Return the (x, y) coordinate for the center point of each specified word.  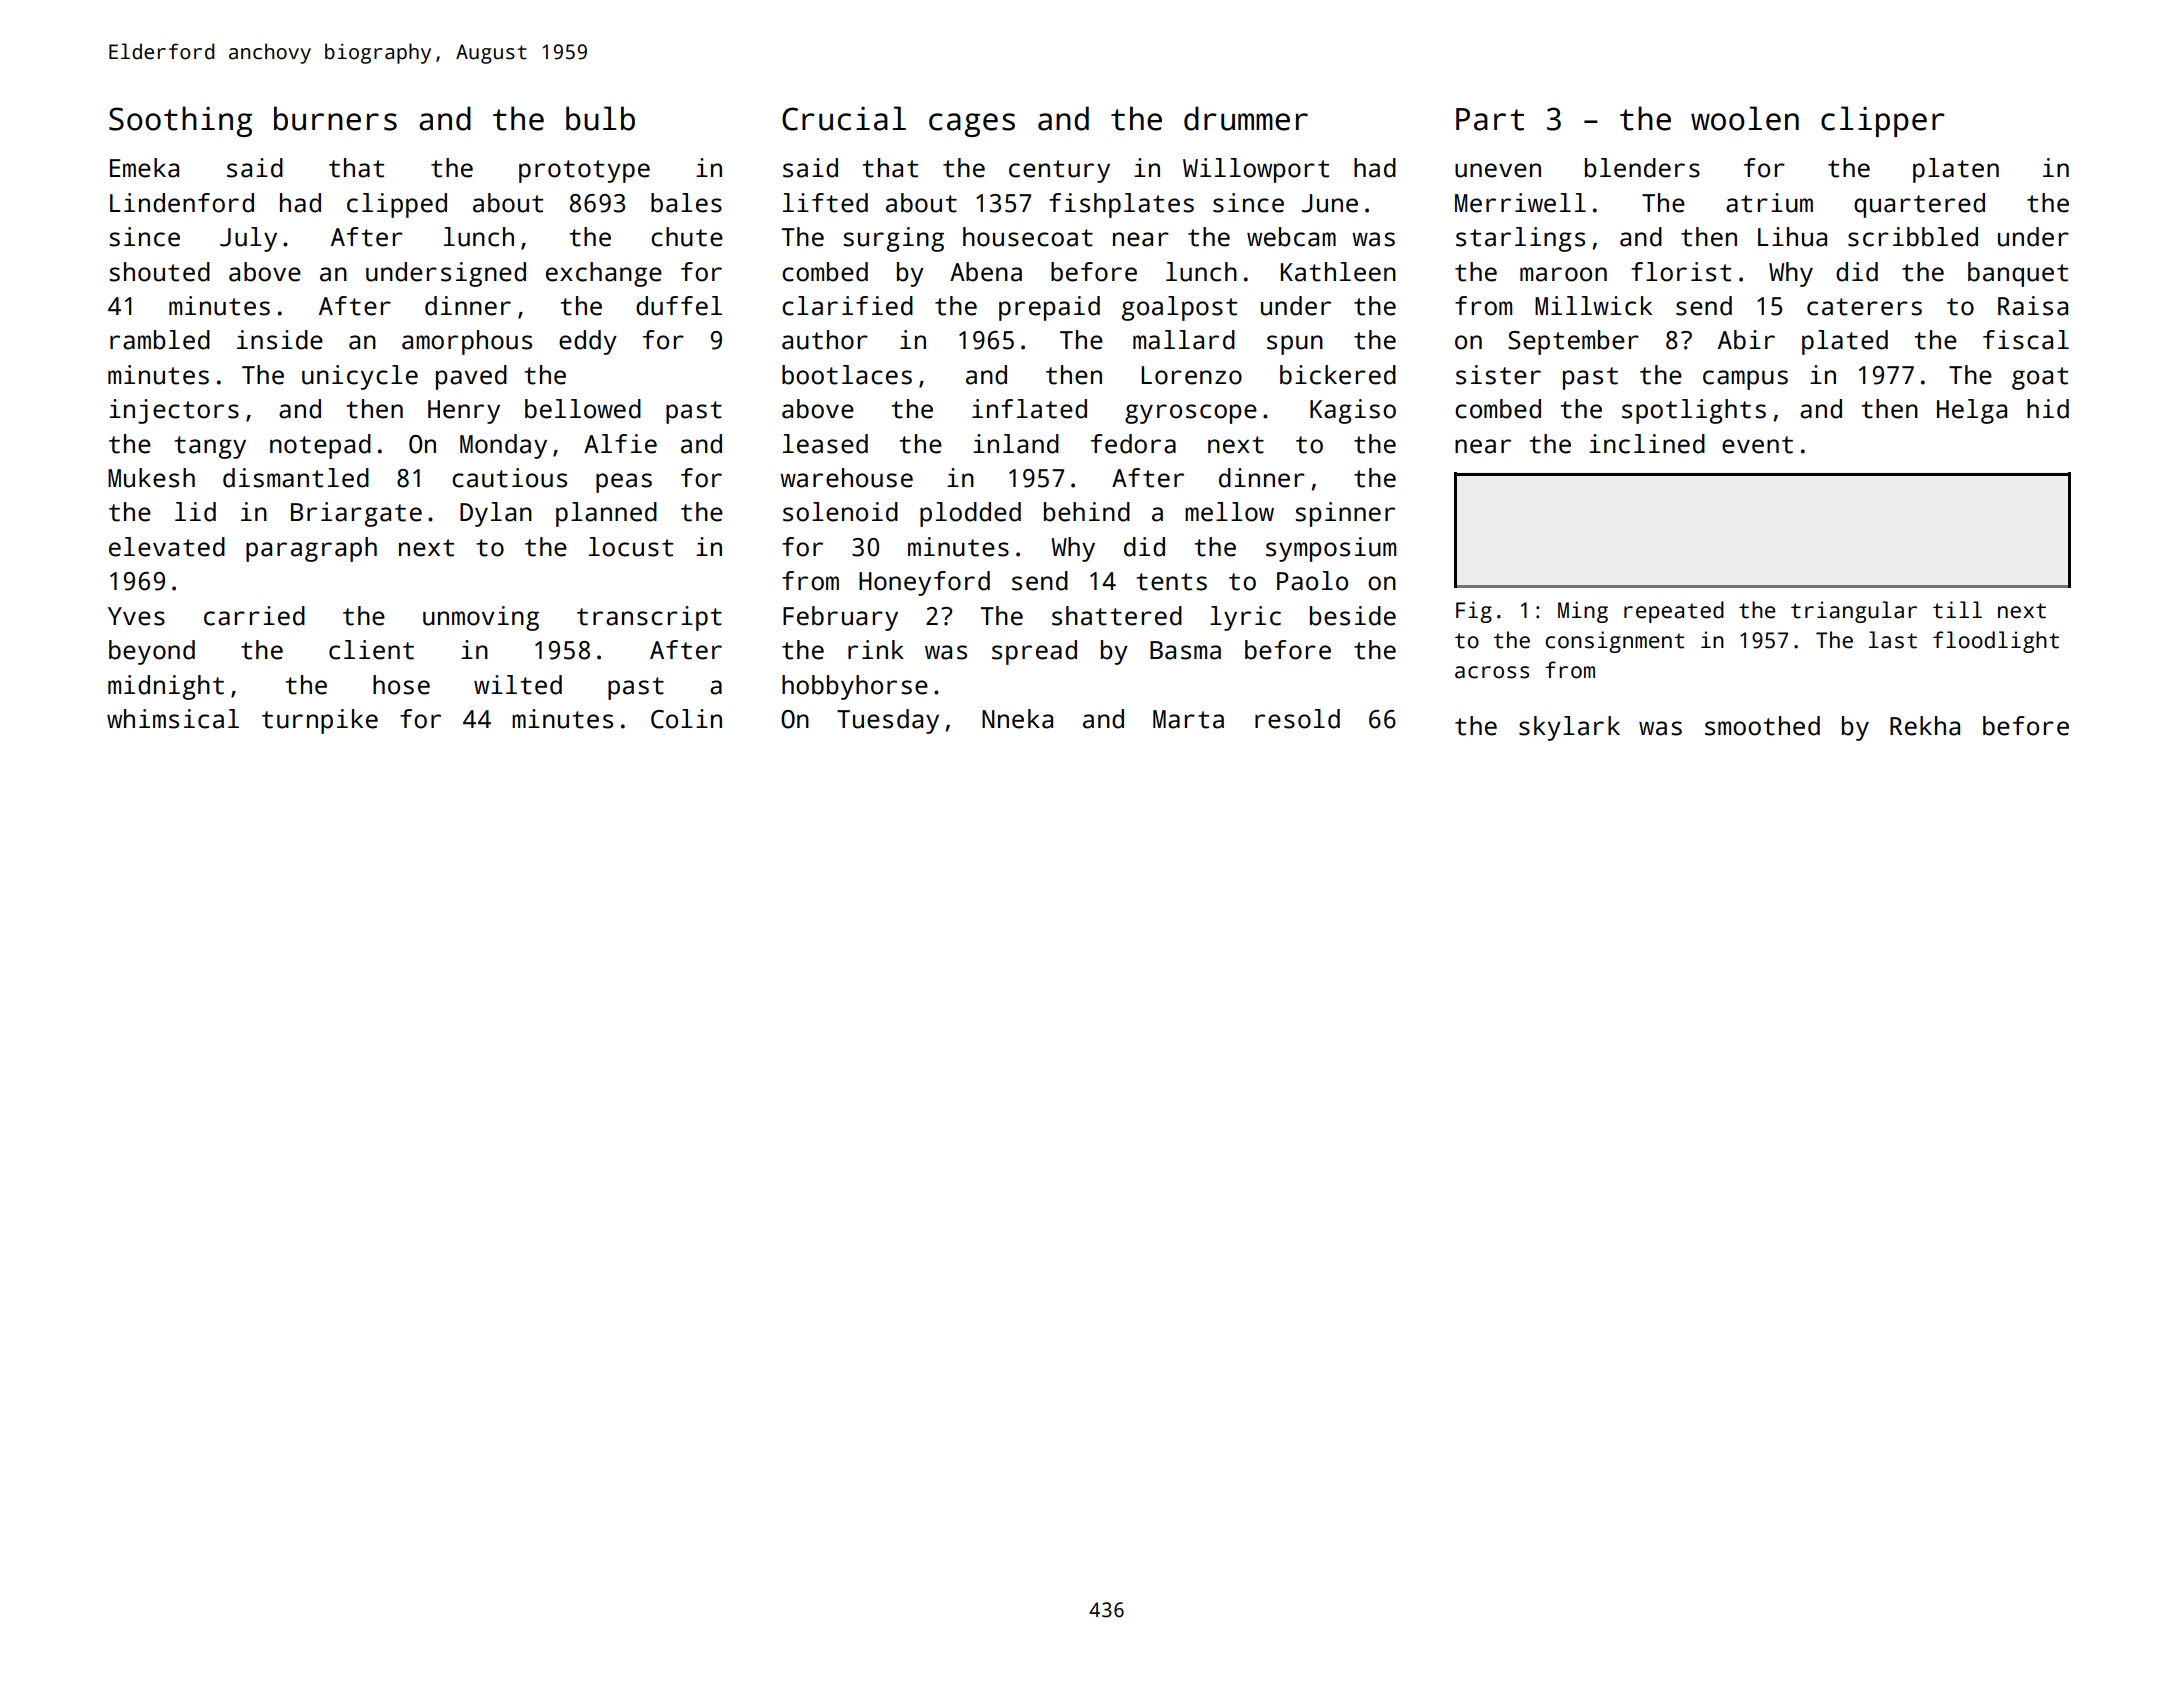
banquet (2018, 274)
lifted (825, 203)
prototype (584, 171)
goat (2040, 378)
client (371, 650)
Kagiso (1353, 411)
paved (471, 377)
